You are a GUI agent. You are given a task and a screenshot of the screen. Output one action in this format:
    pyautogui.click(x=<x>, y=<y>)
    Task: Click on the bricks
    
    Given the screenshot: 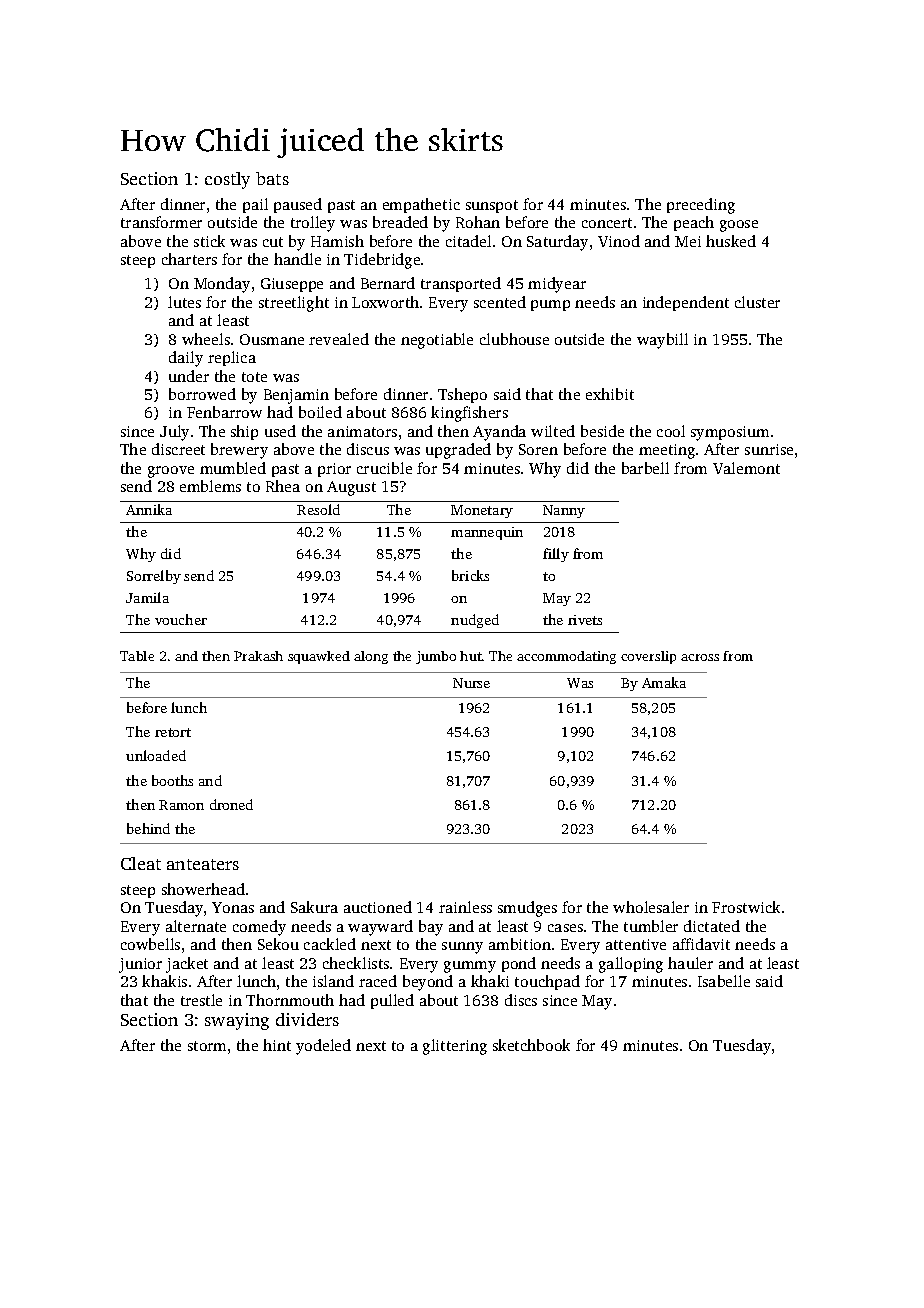 What is the action you would take?
    pyautogui.click(x=470, y=575)
